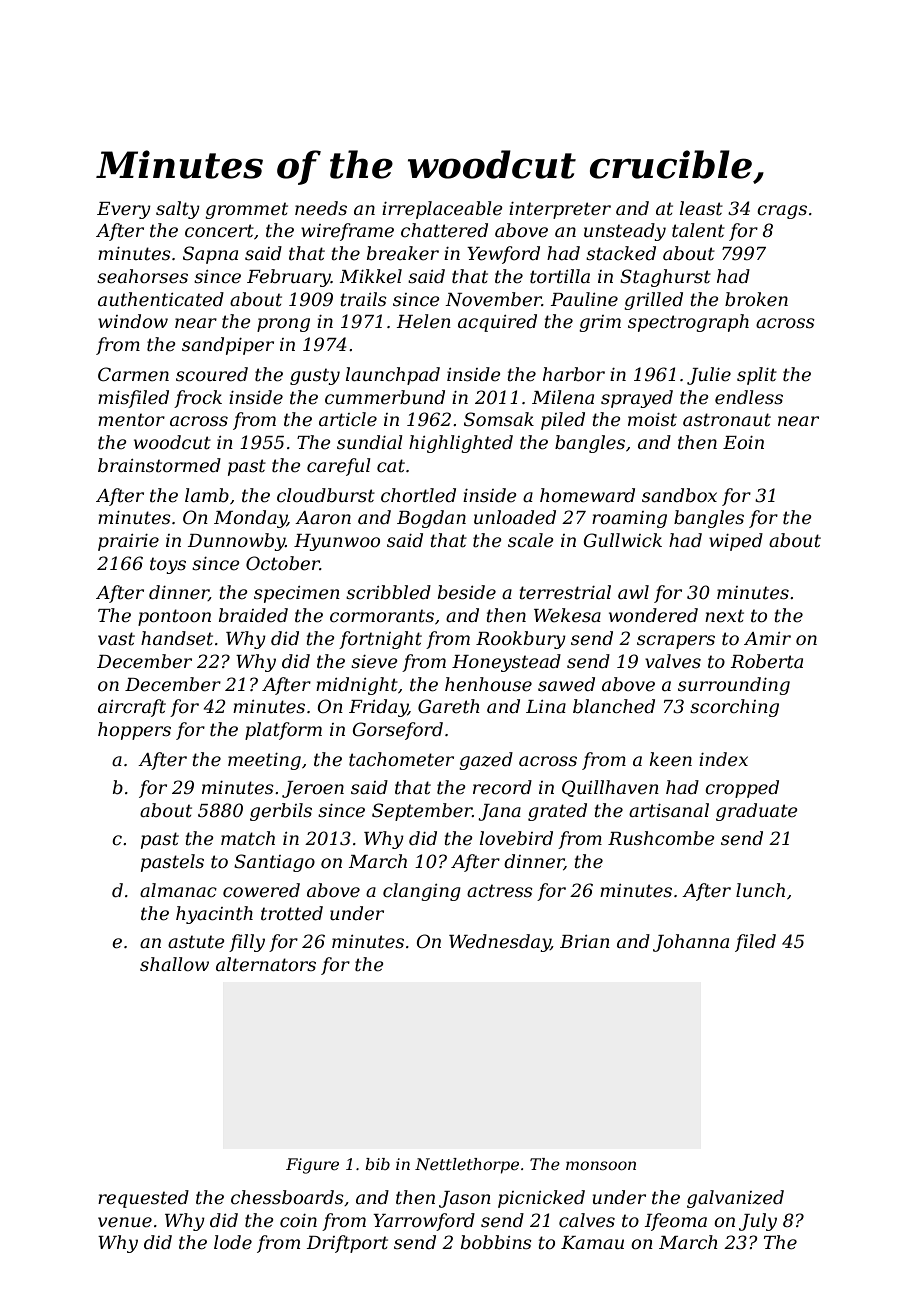 This document has height=1314, width=924. I want to click on seahorses, so click(142, 276).
